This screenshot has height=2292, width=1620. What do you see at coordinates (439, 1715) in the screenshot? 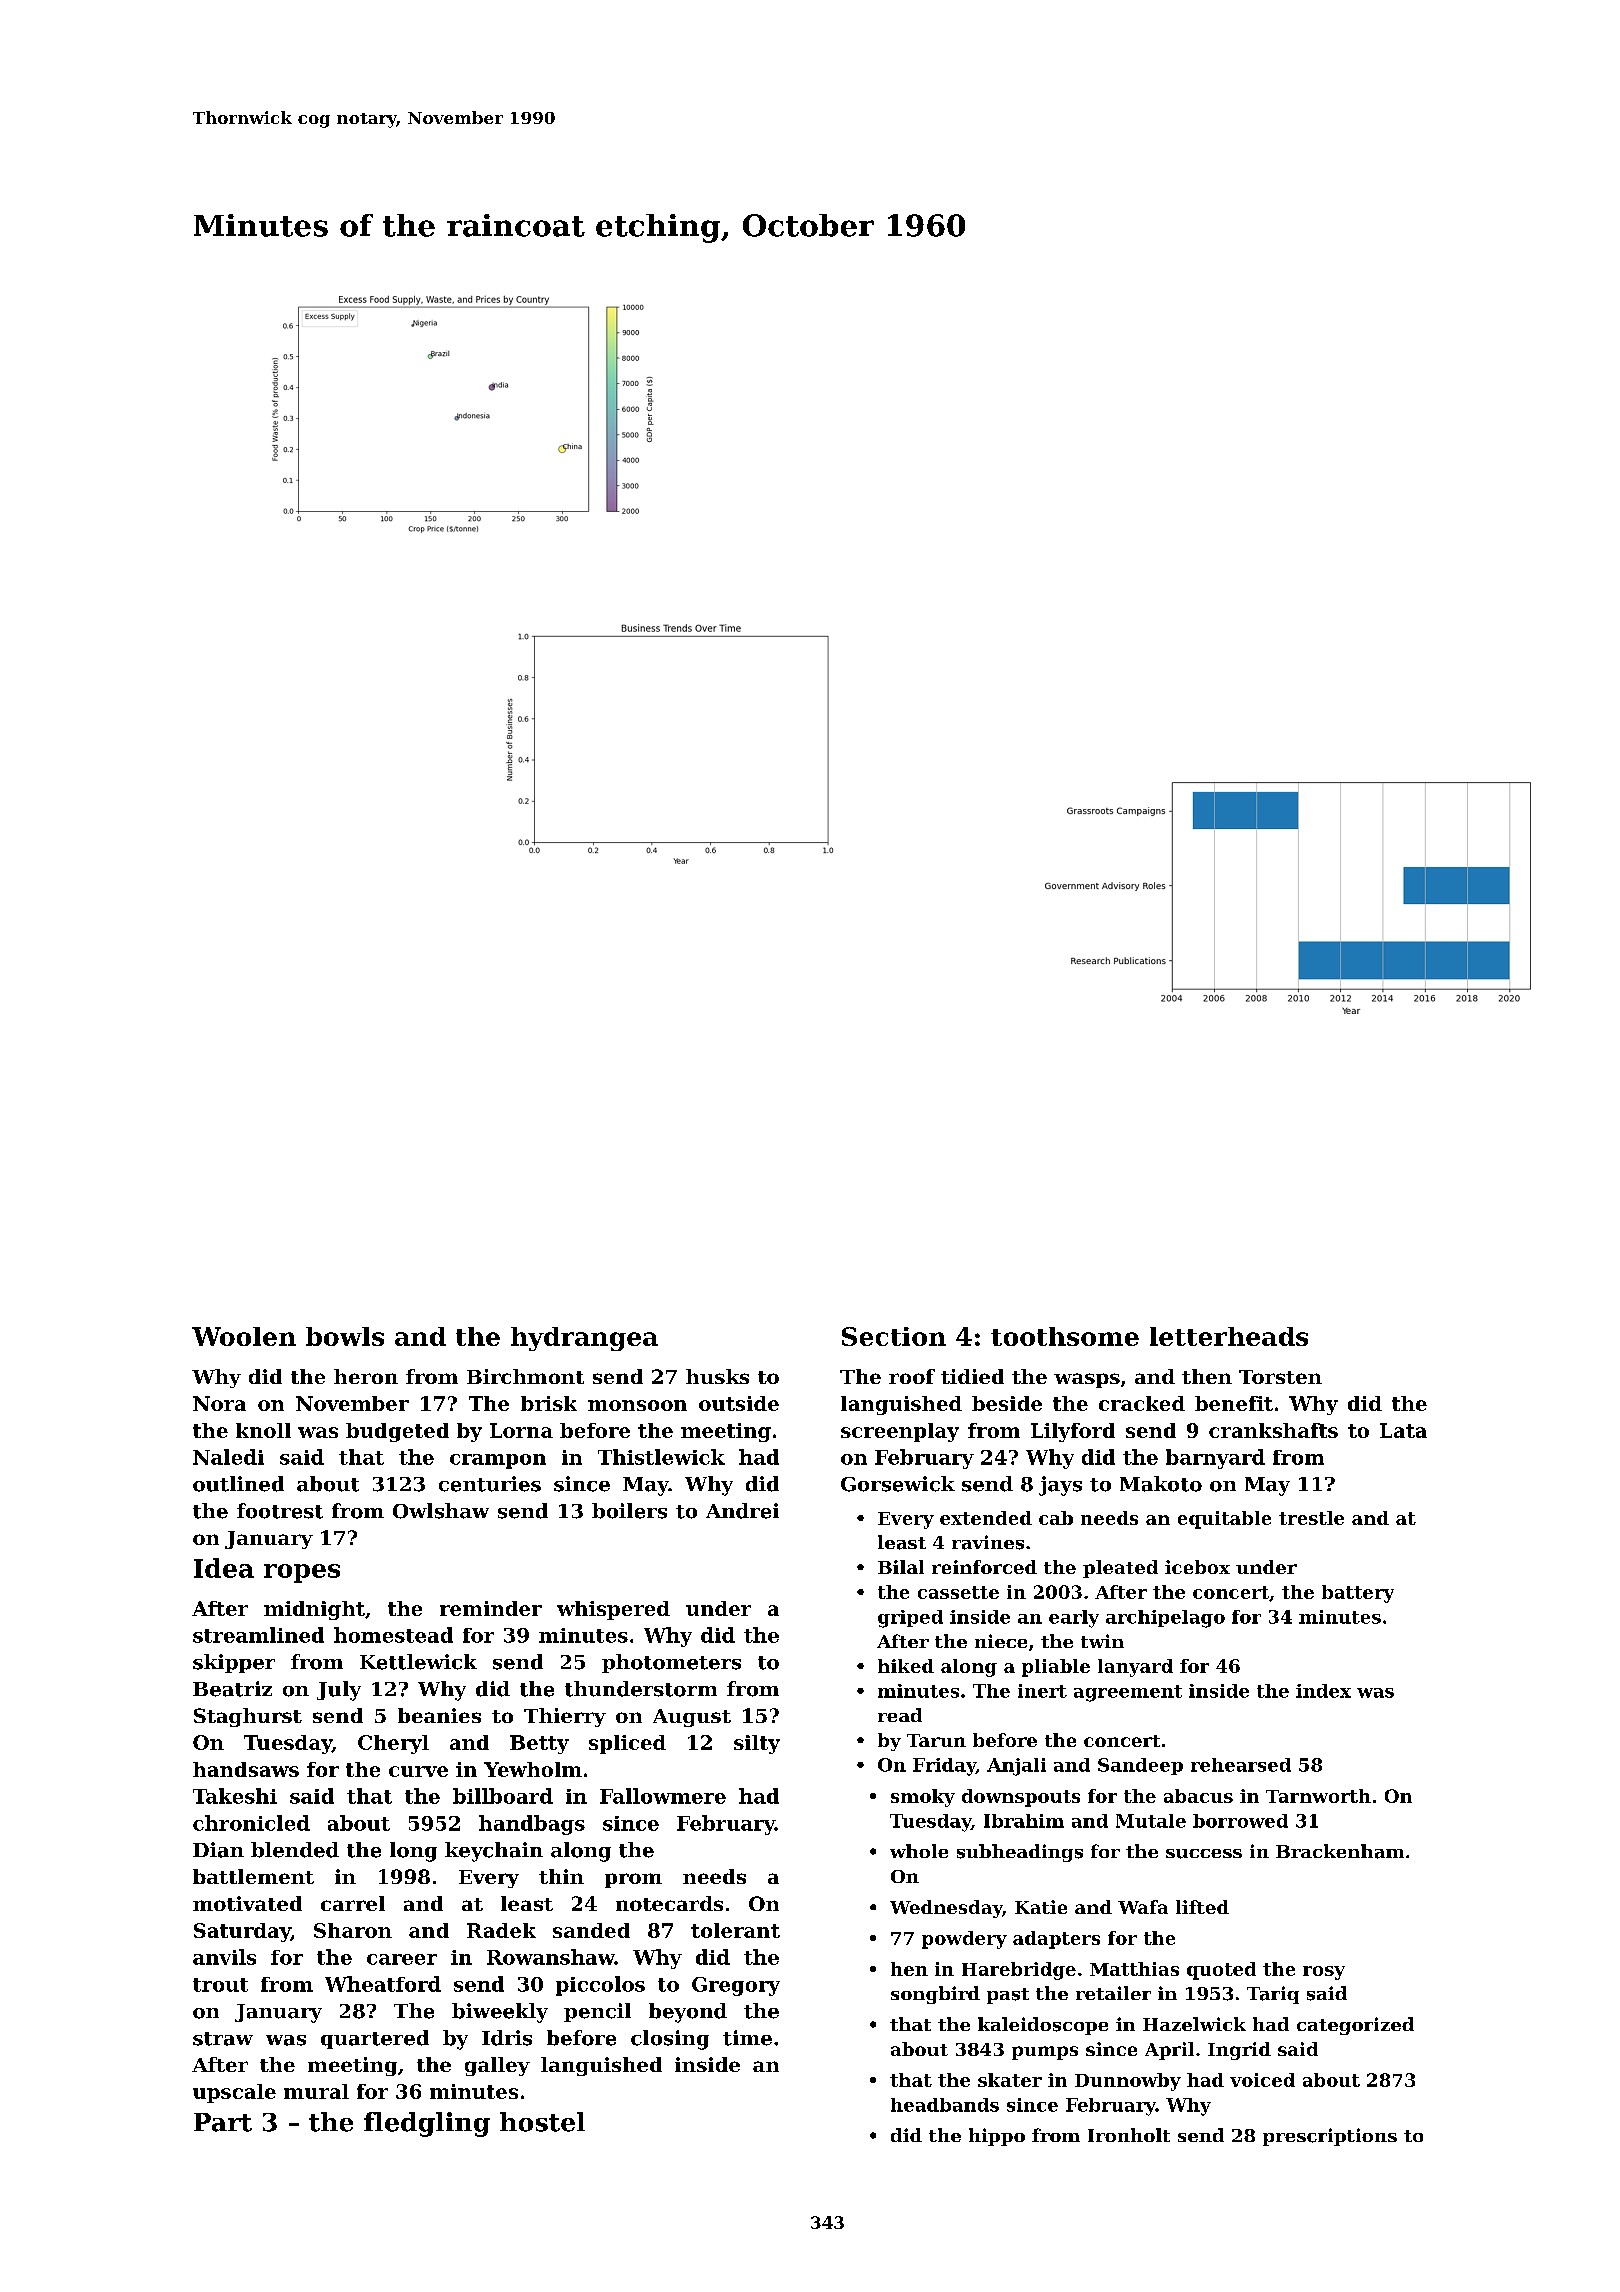
I see `beanies` at bounding box center [439, 1715].
